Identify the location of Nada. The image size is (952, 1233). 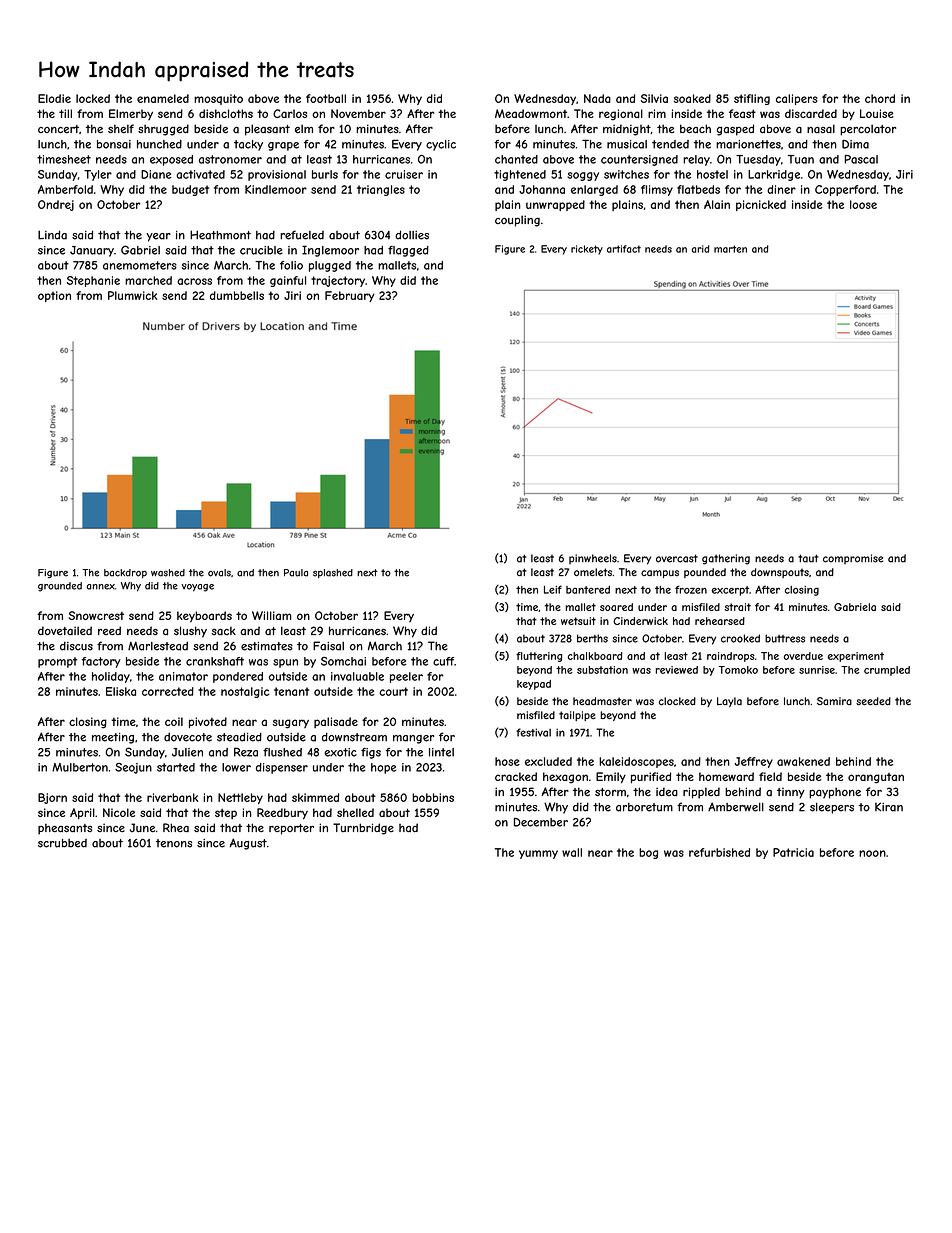
(597, 98).
